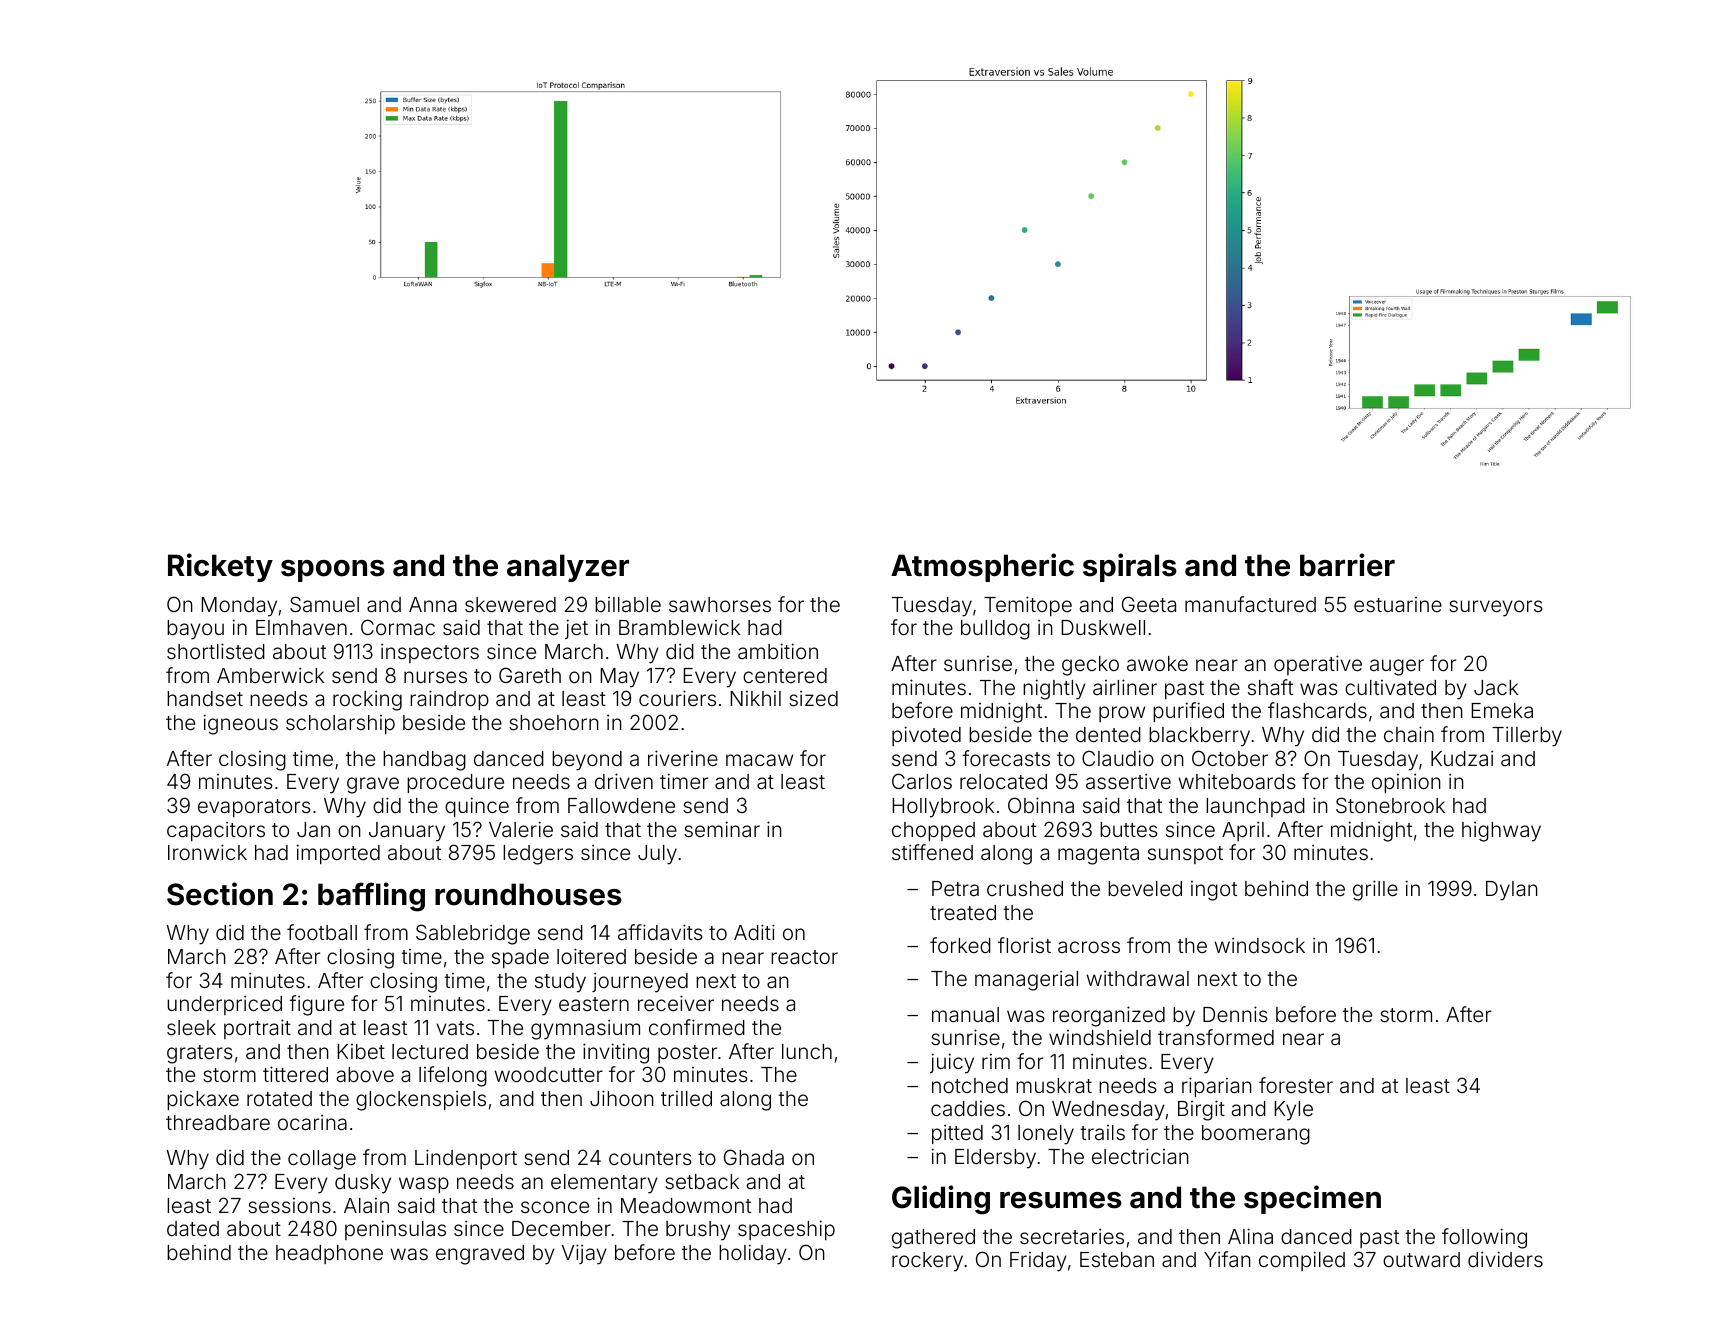 The width and height of the document is (1732, 1339). I want to click on managerial, so click(1026, 980).
